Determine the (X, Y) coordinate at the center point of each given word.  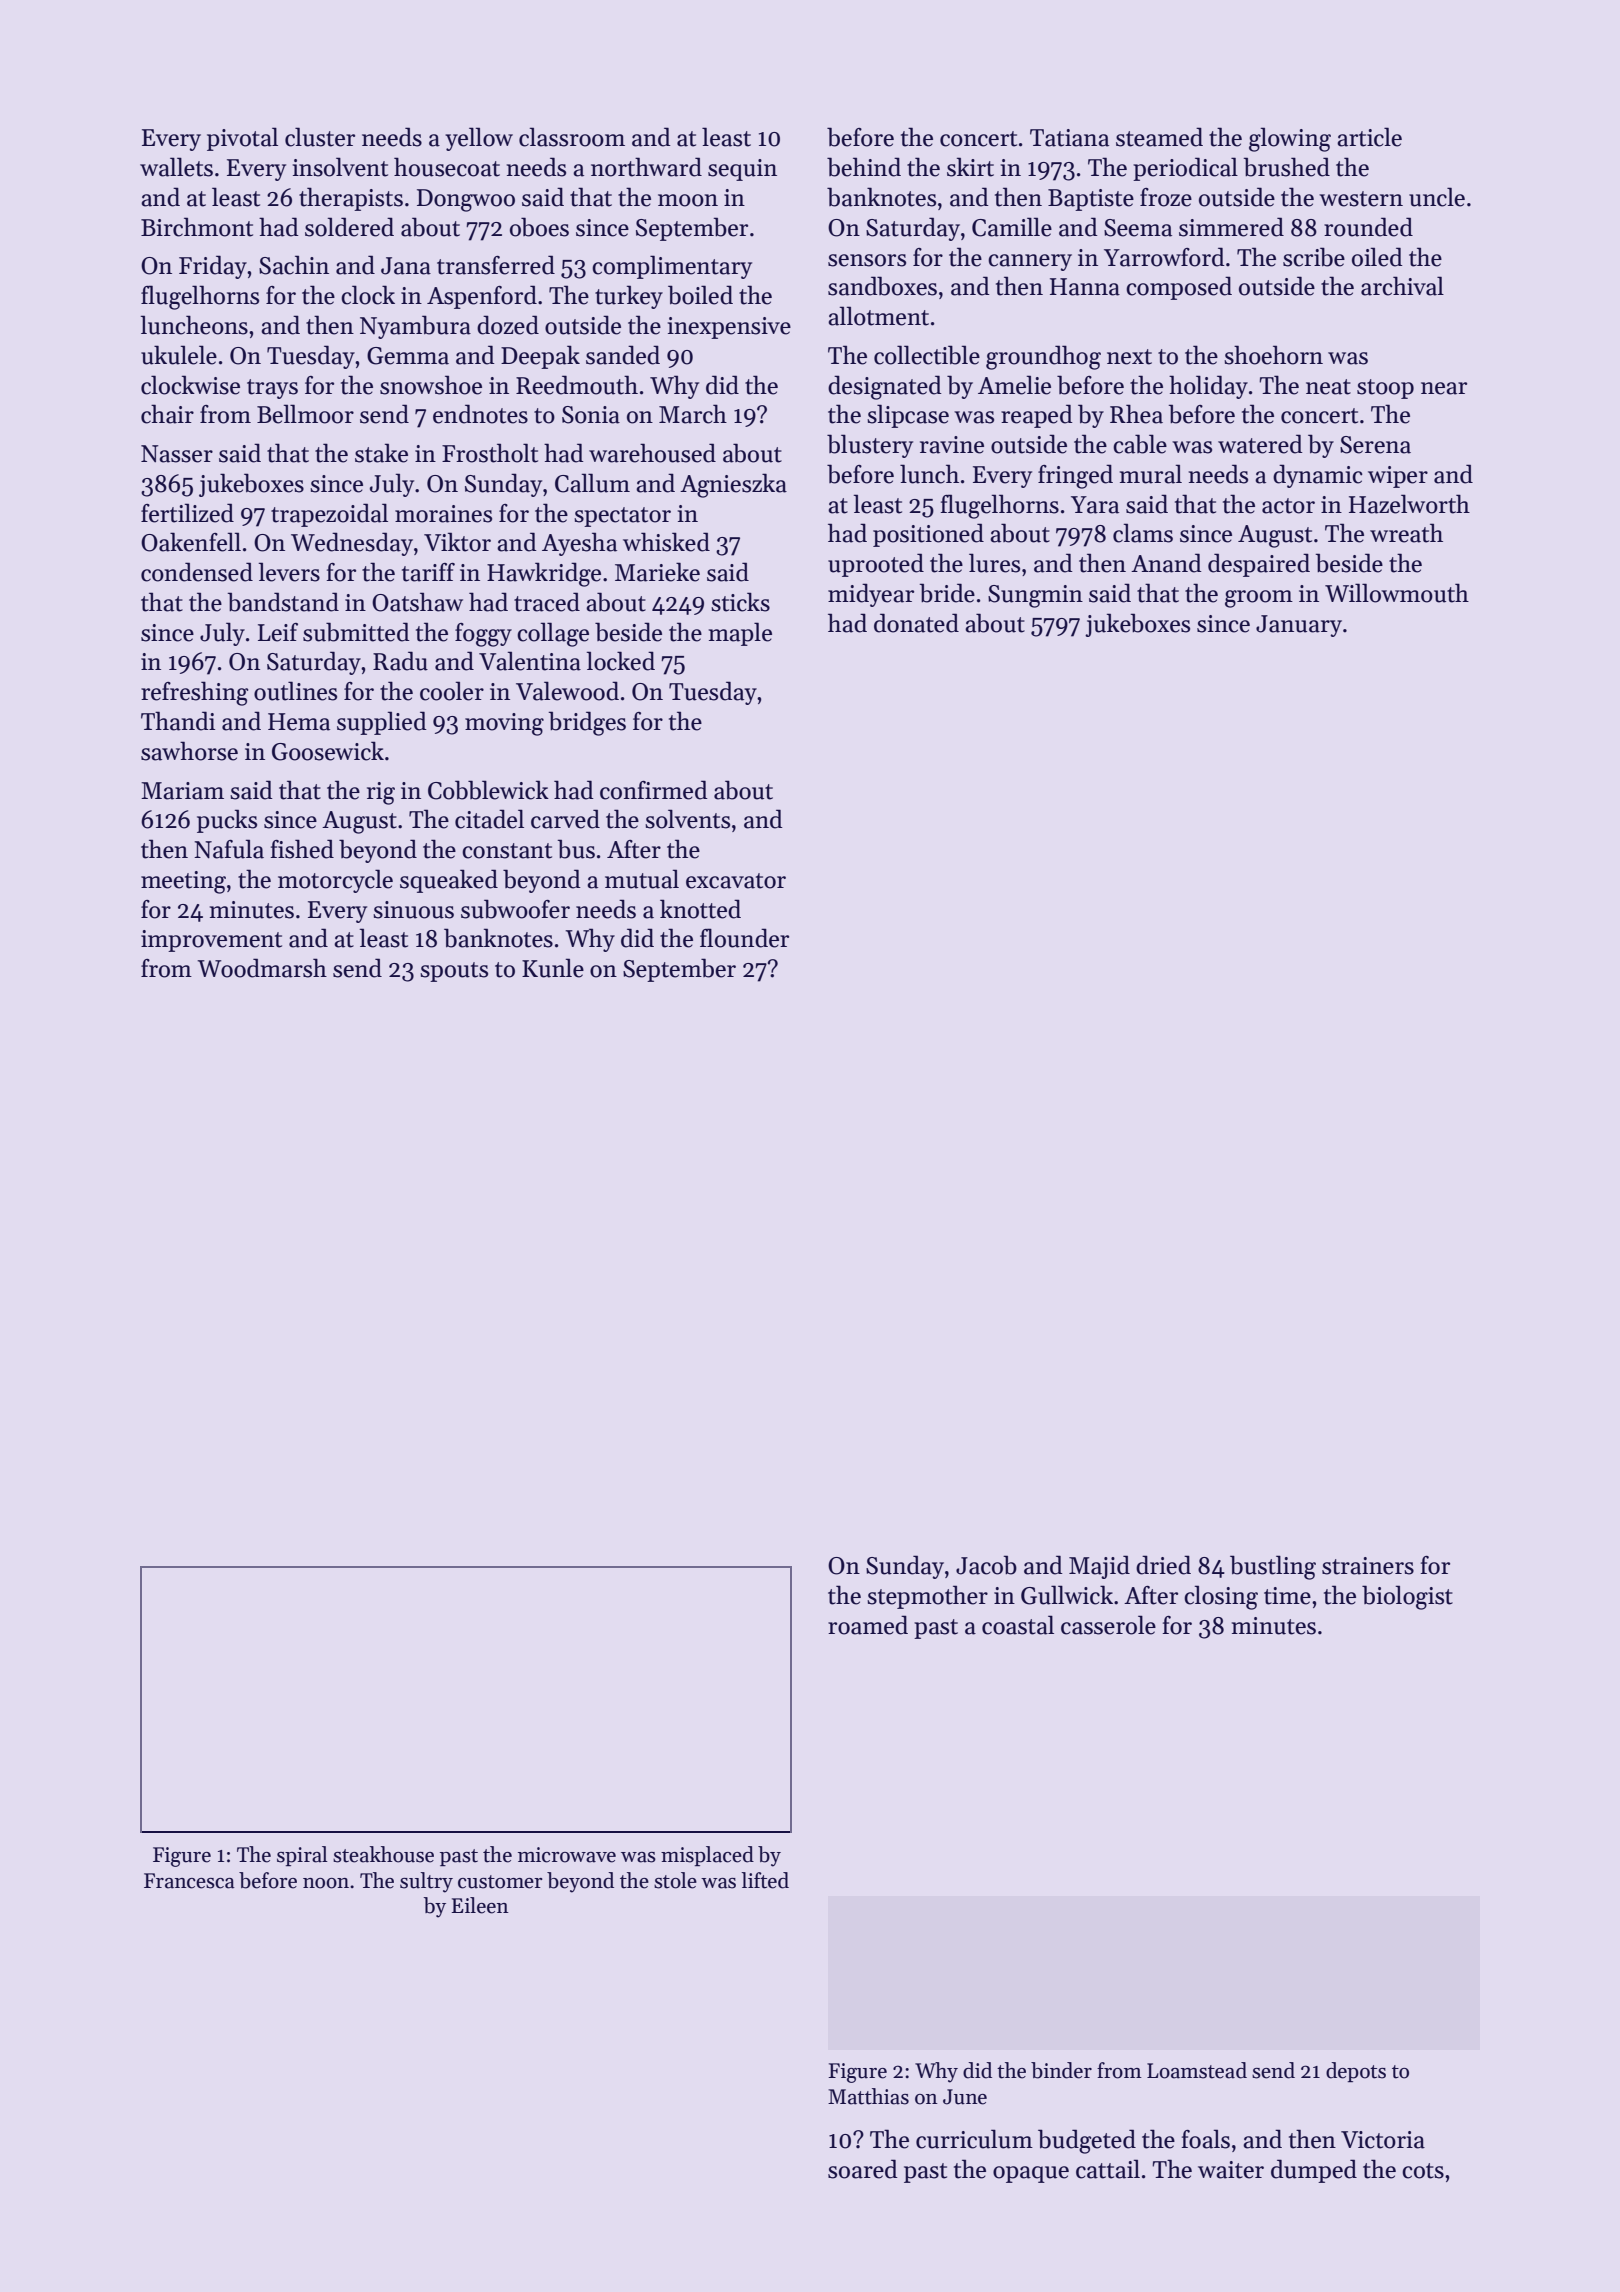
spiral (302, 1856)
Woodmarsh (262, 968)
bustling (1273, 1567)
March (693, 414)
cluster (320, 137)
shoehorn (1273, 355)
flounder (744, 938)
